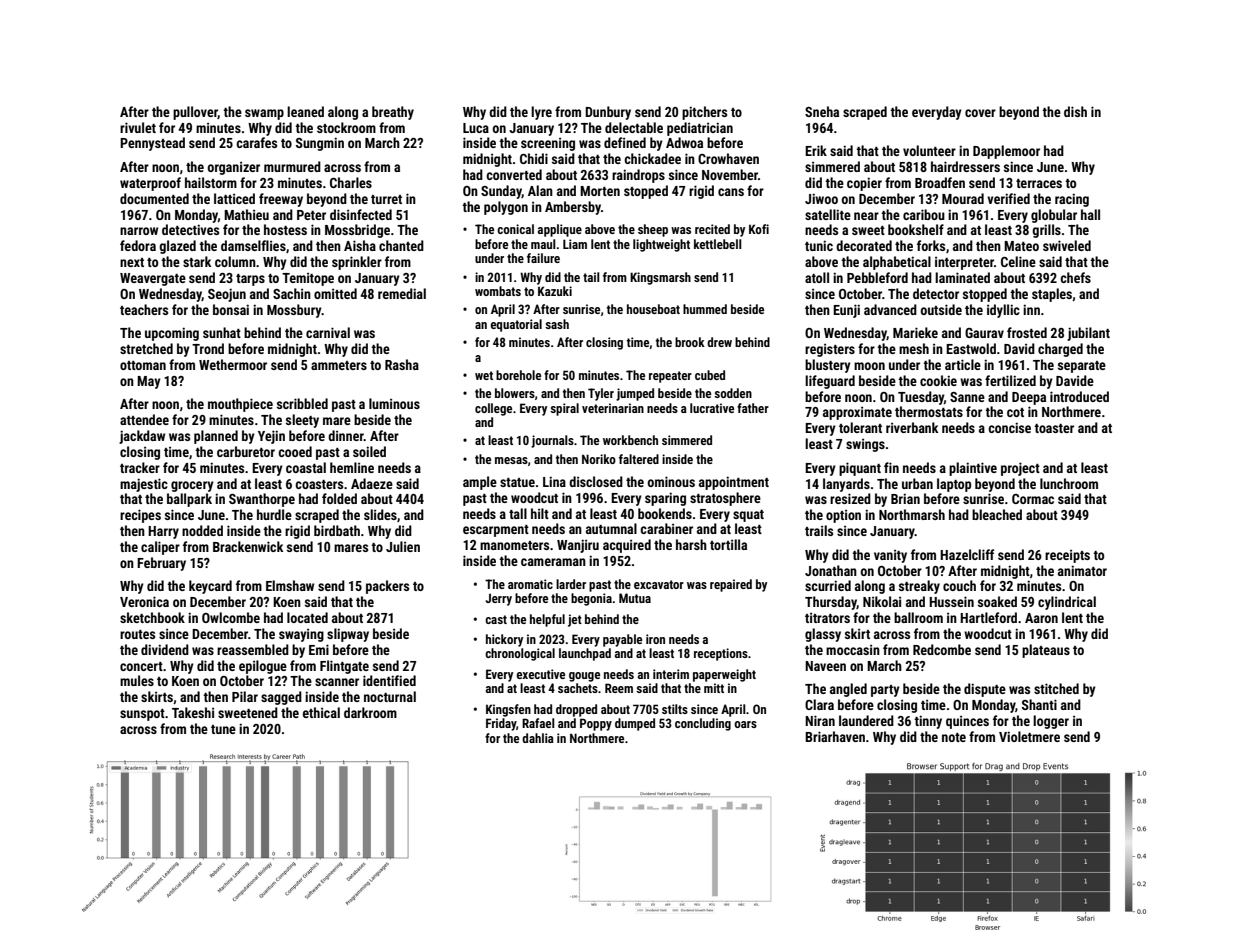  I want to click on sunspot, so click(142, 715).
